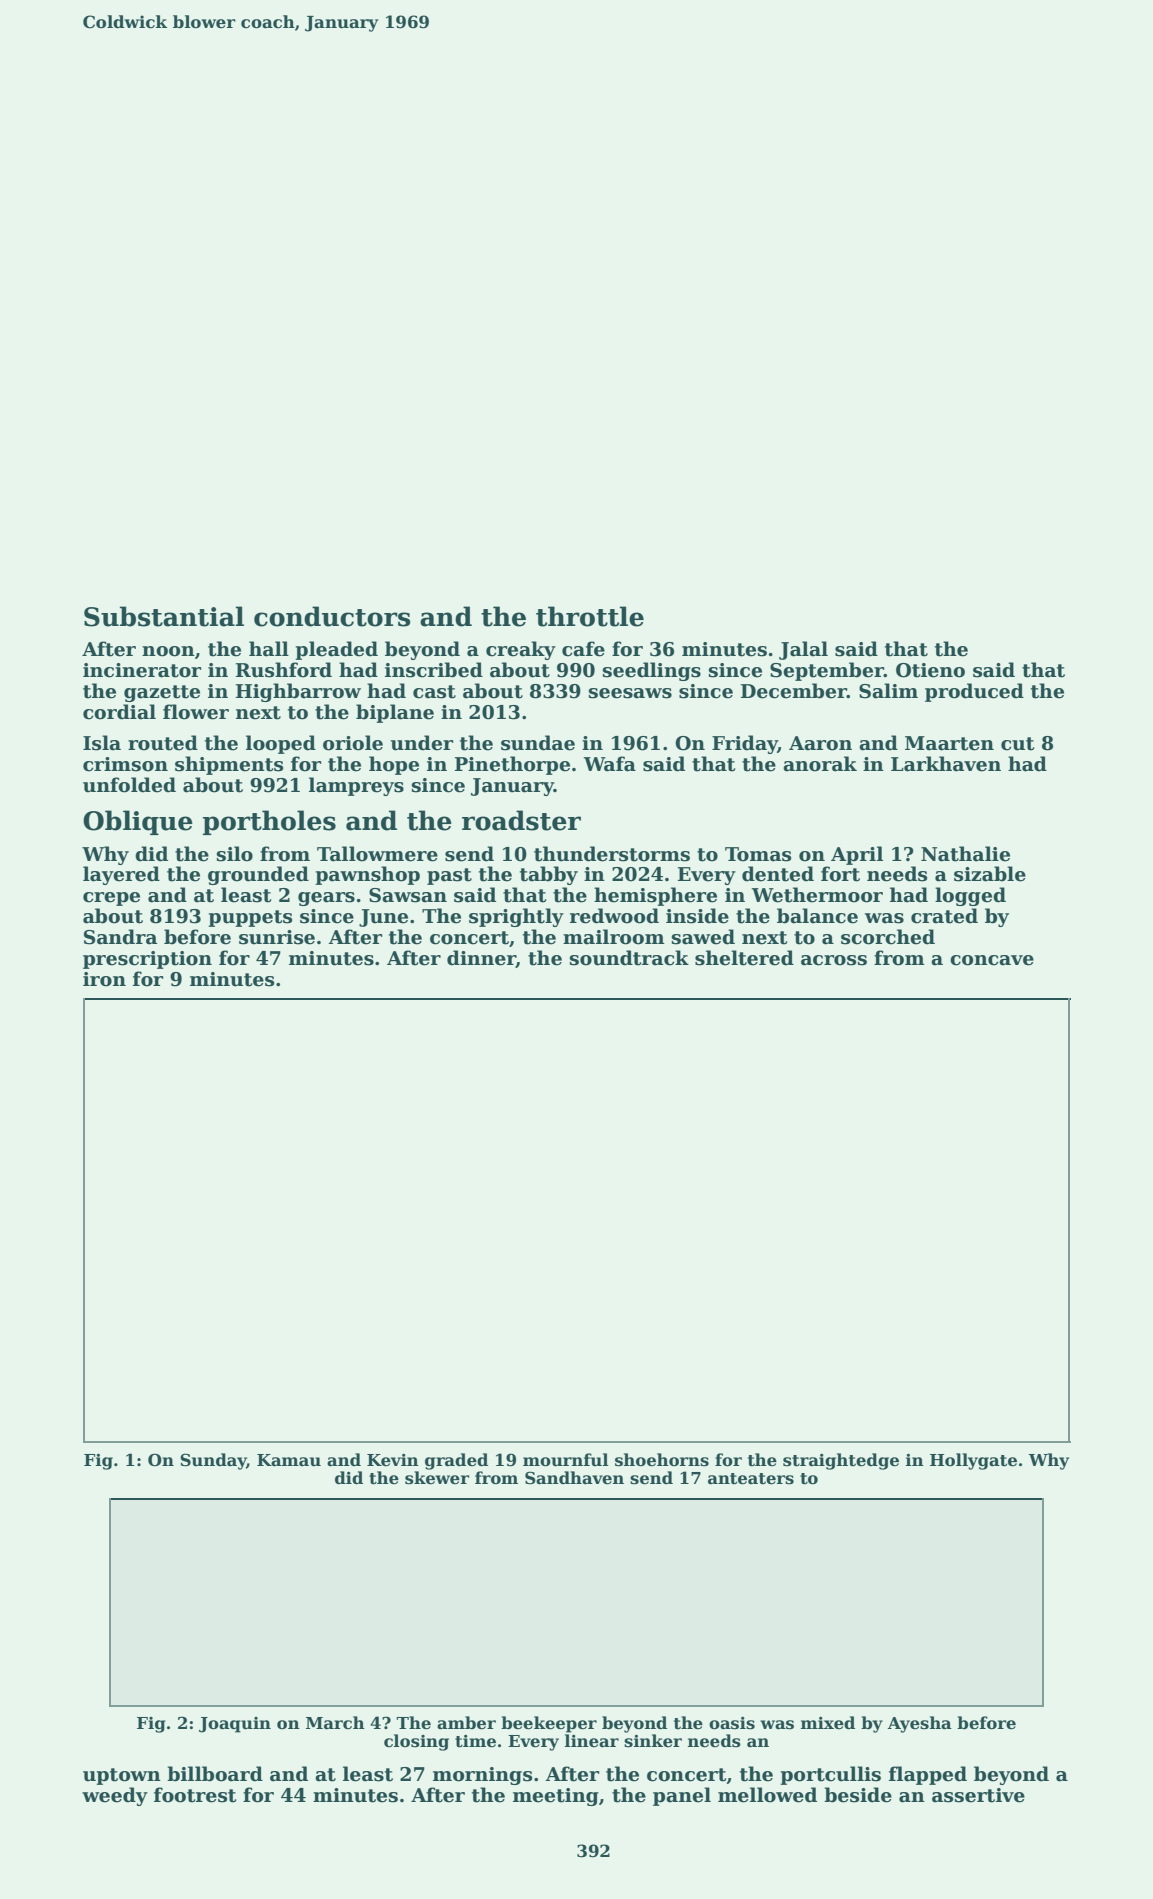  What do you see at coordinates (992, 960) in the image?
I see `concave` at bounding box center [992, 960].
